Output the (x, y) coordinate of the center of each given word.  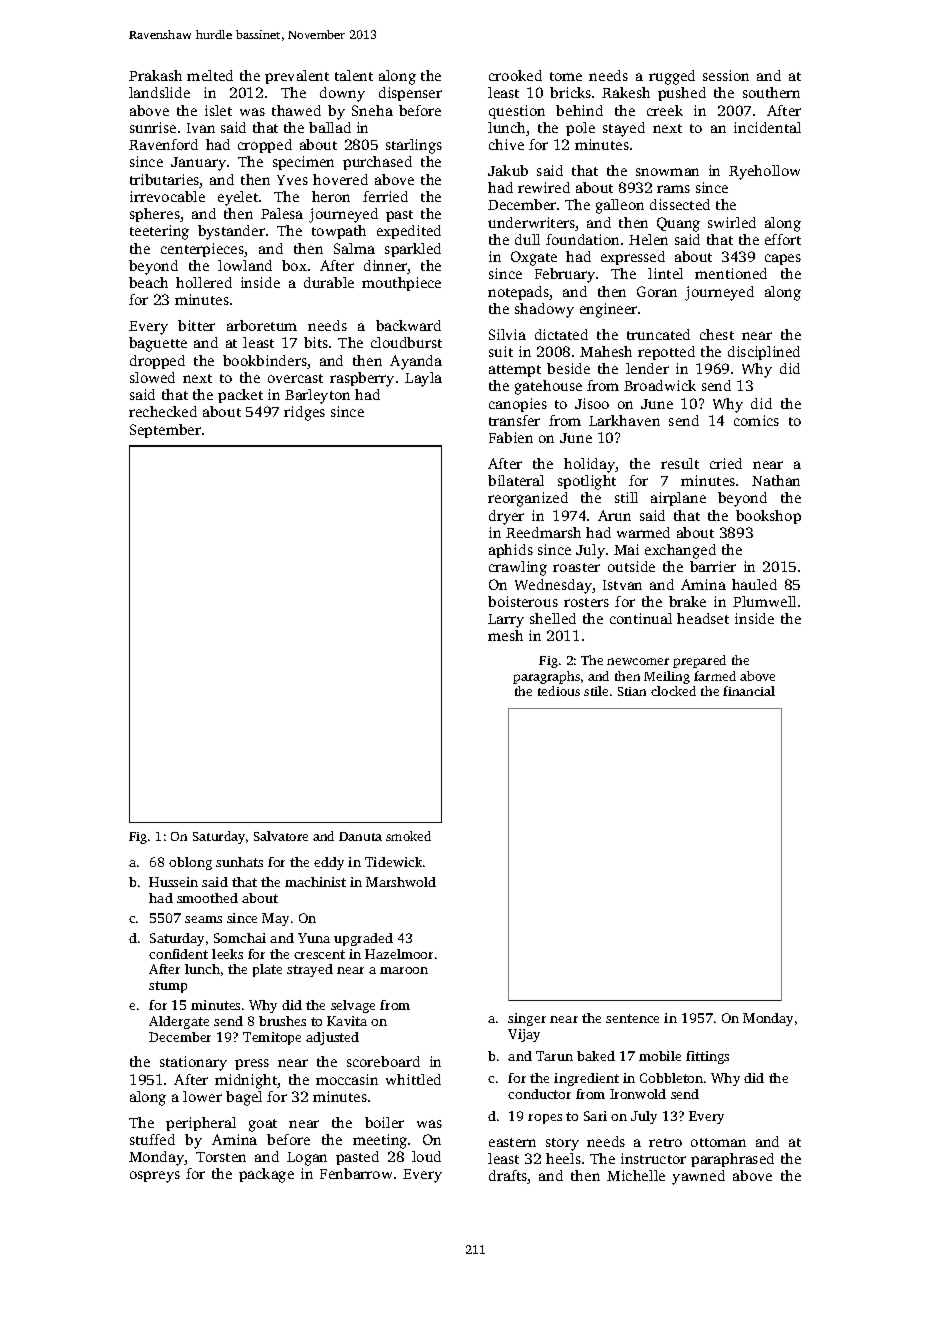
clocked (673, 691)
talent (354, 75)
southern (771, 92)
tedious (559, 691)
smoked (408, 836)
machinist (315, 882)
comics (756, 420)
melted (210, 75)
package (266, 1175)
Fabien (511, 437)
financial (749, 691)
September (165, 431)
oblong (190, 863)
